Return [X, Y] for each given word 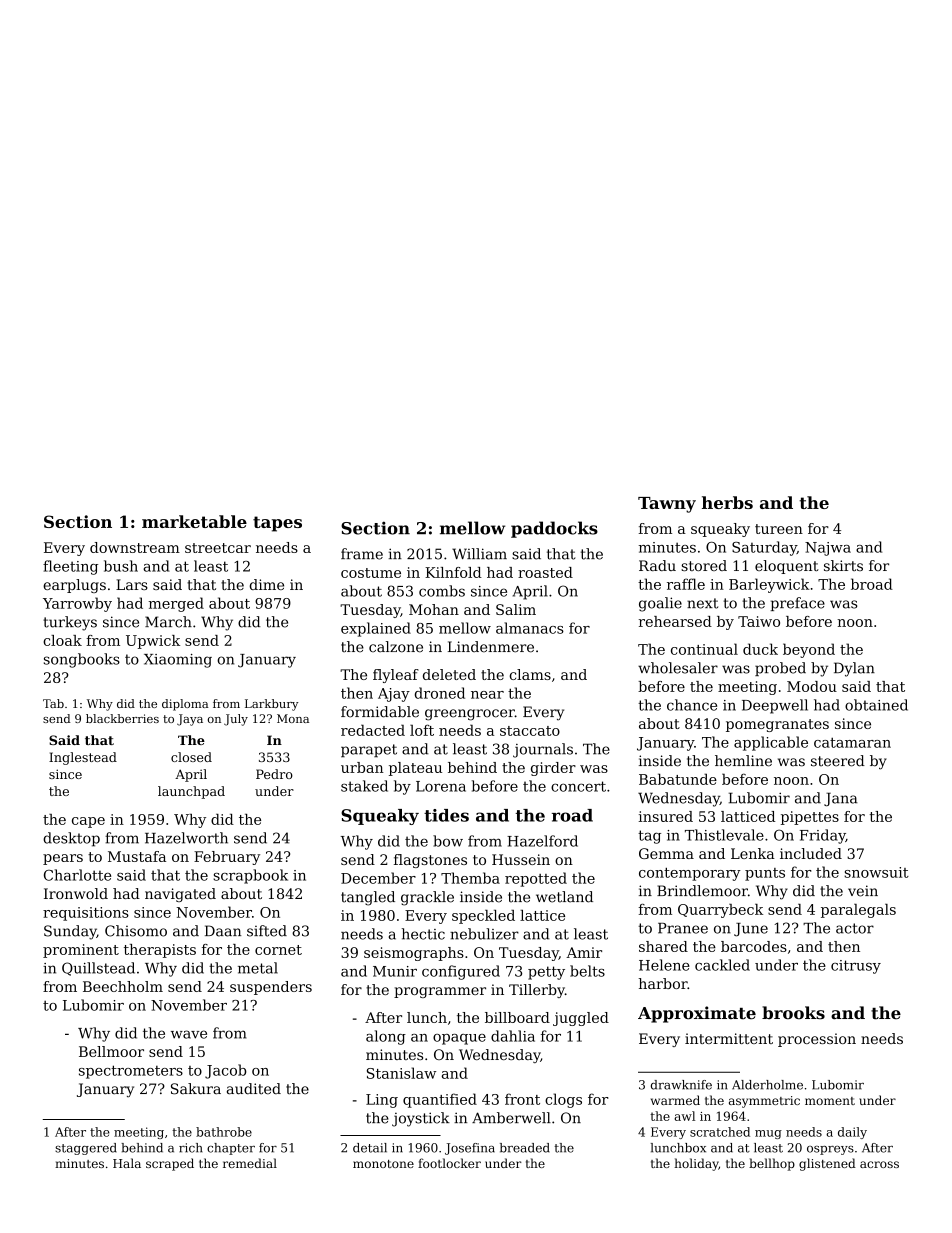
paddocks [554, 529]
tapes [277, 524]
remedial [250, 1163]
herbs [727, 502]
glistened [827, 1164]
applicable [771, 743]
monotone [383, 1164]
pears [63, 859]
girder [553, 769]
